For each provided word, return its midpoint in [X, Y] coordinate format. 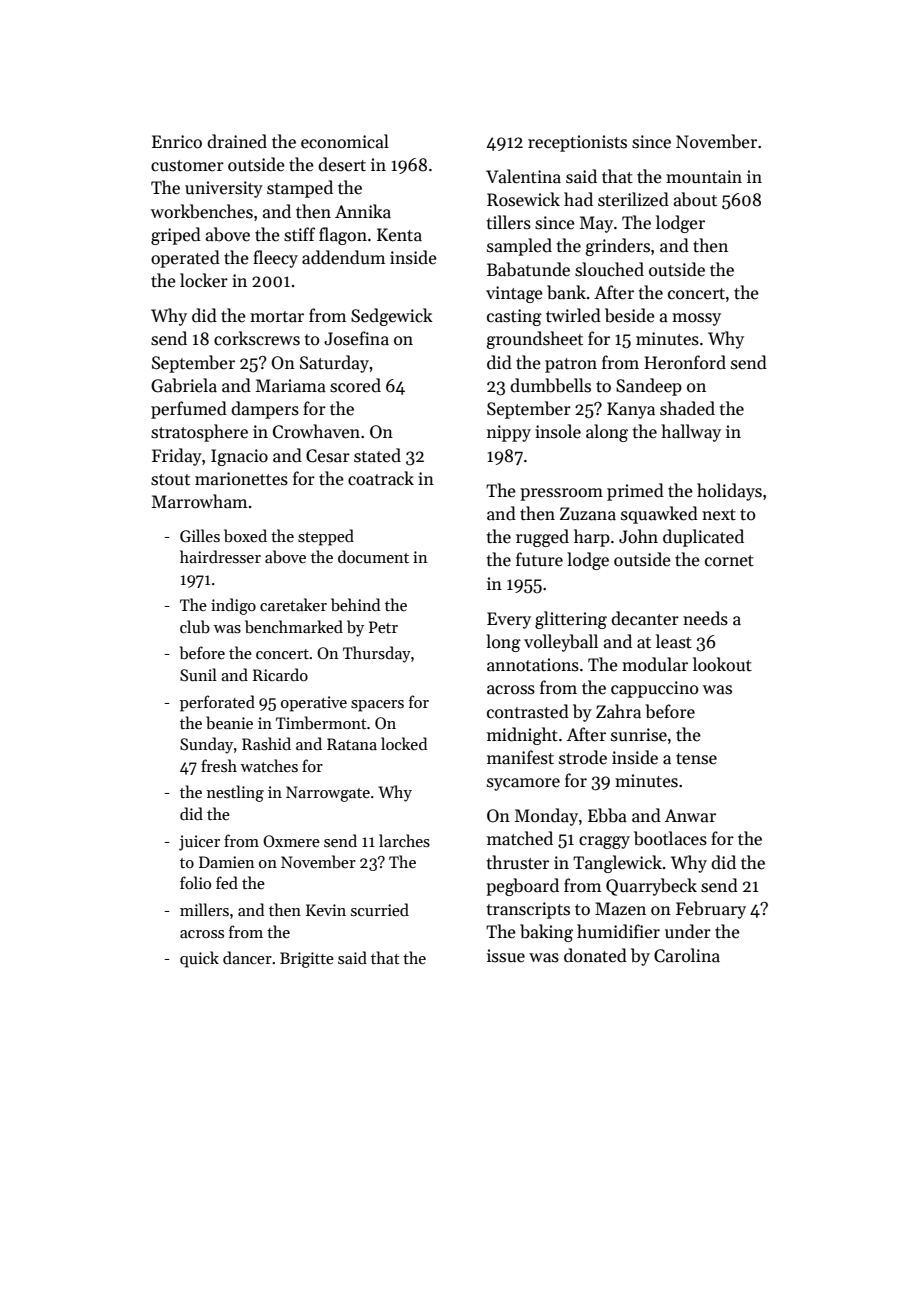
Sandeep [649, 387]
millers [204, 909]
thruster [518, 862]
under [688, 931]
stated [377, 455]
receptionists [577, 143]
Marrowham [199, 501]
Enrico [177, 142]
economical [345, 141]
